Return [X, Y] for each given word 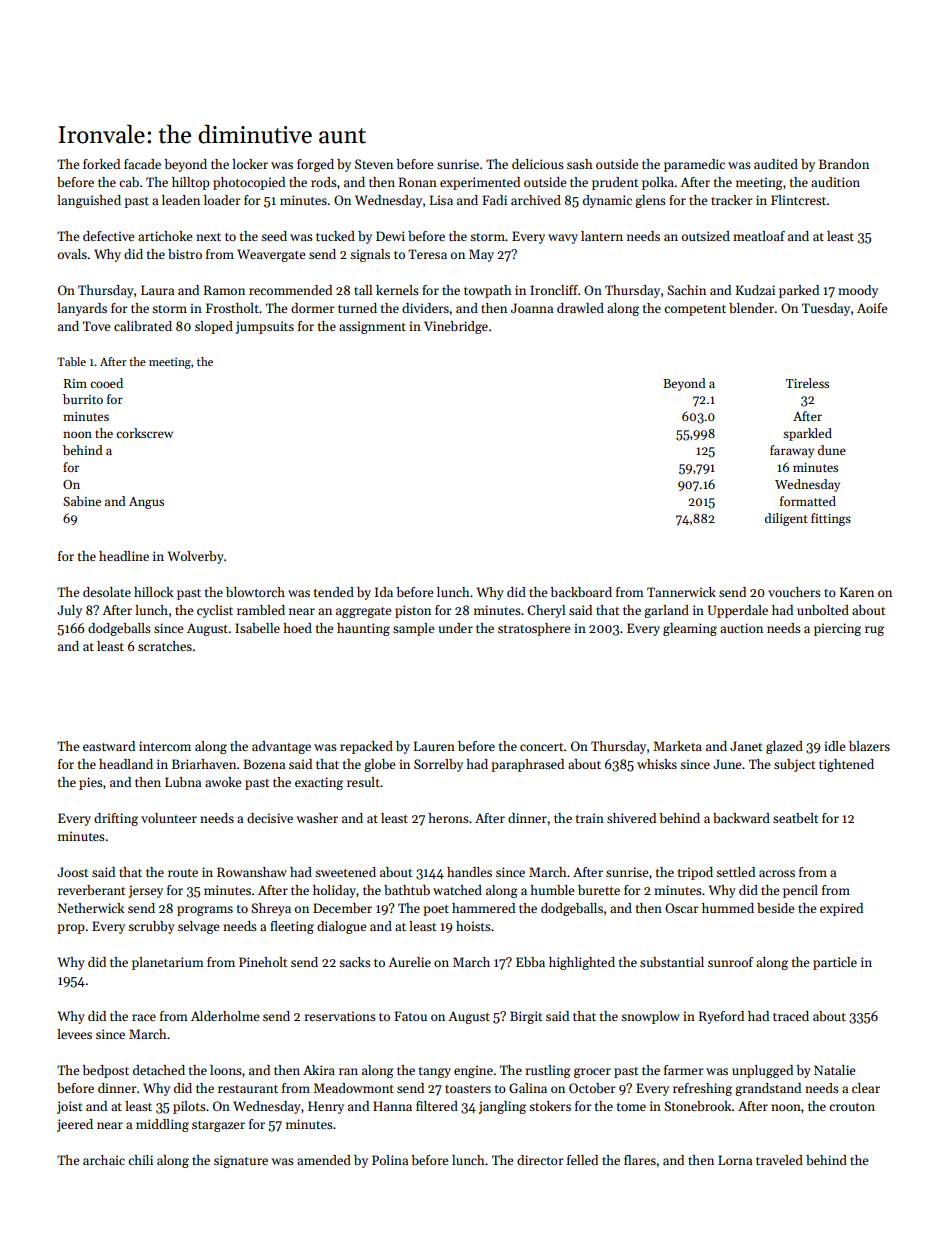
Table [71, 361]
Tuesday [826, 309]
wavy [563, 239]
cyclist [215, 611]
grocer [592, 1073]
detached [159, 1070]
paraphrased [527, 765]
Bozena [264, 764]
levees [74, 1034]
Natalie [834, 1070]
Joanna [532, 308]
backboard [581, 592]
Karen [857, 592]
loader [222, 200]
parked [799, 291]
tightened [846, 765]
